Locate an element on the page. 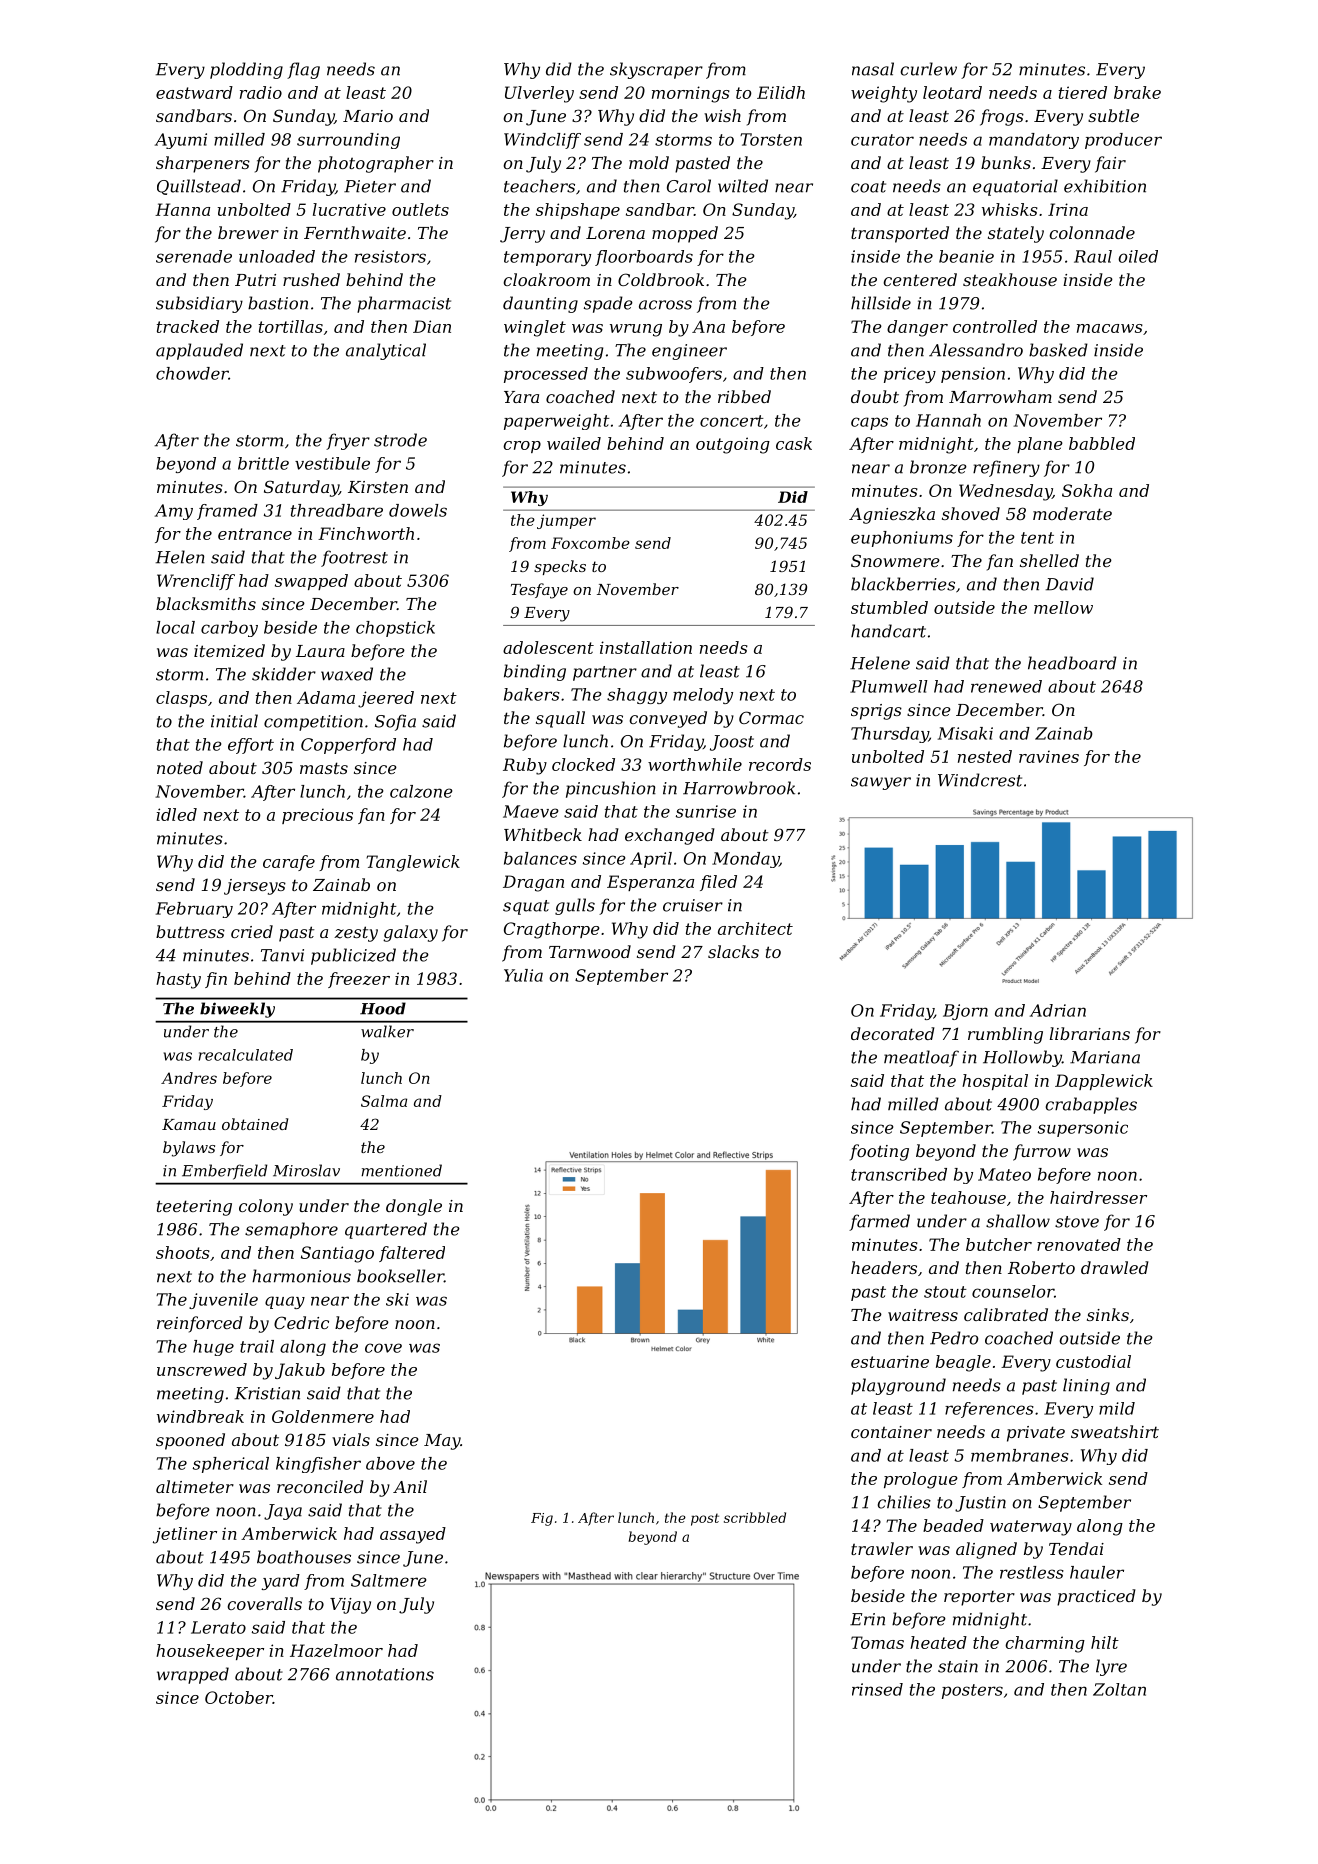  annotations is located at coordinates (385, 1674).
